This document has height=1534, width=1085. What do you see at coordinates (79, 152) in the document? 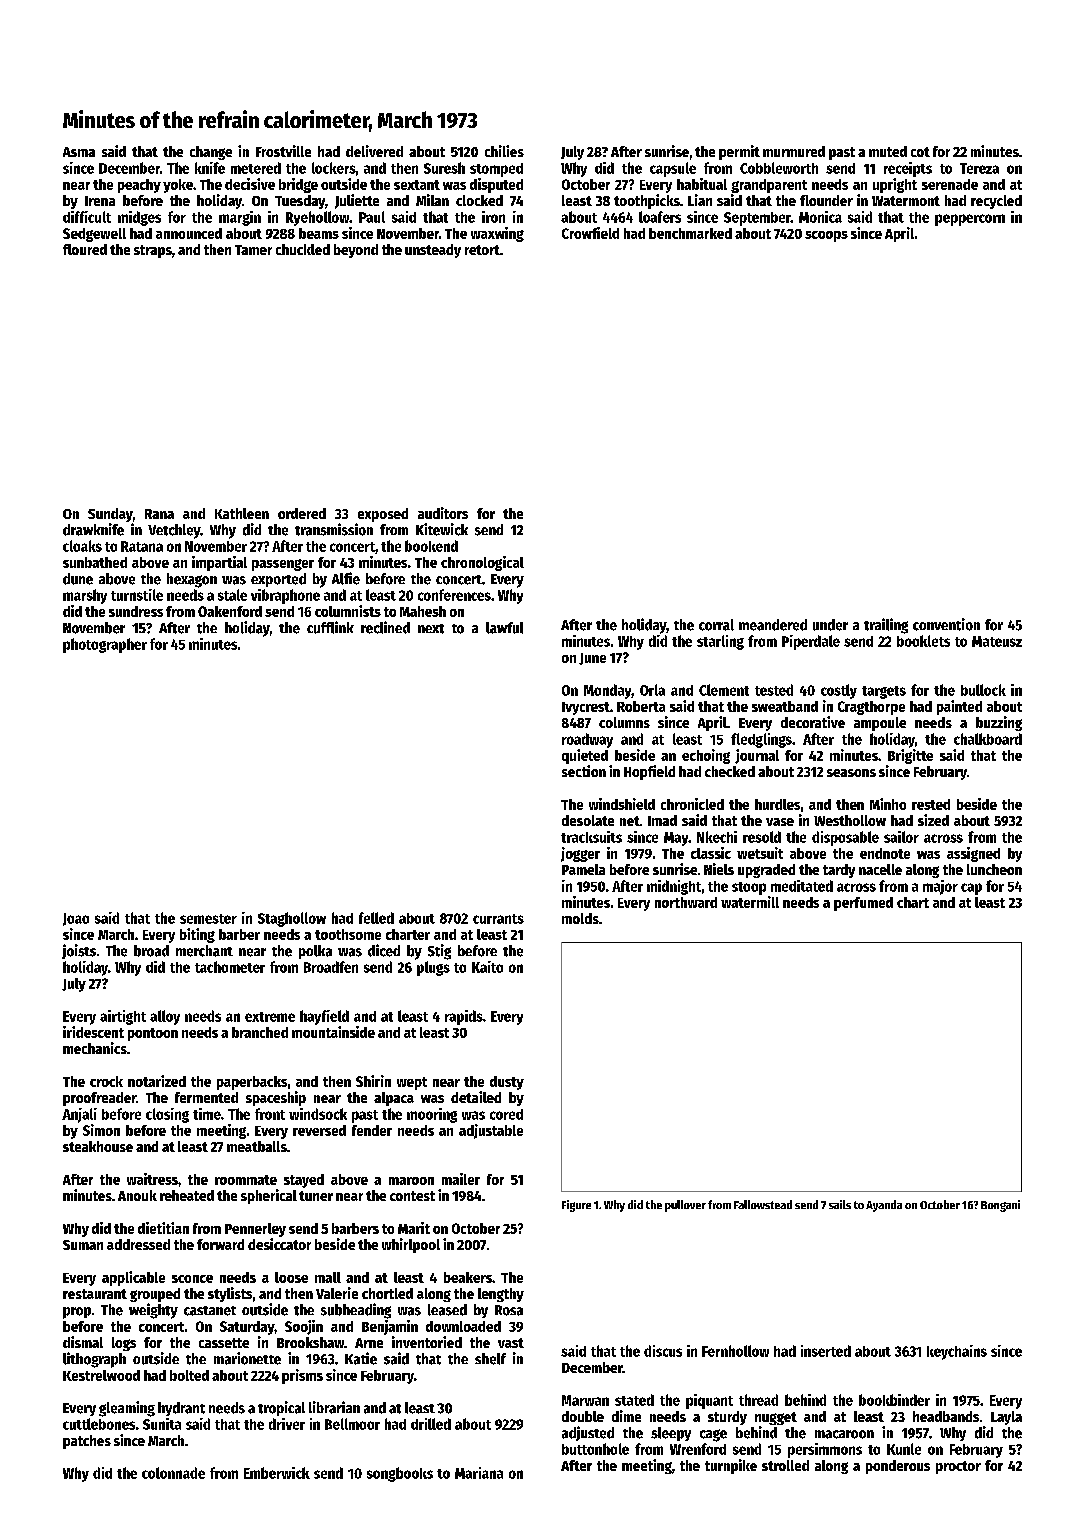
I see `Asma` at bounding box center [79, 152].
